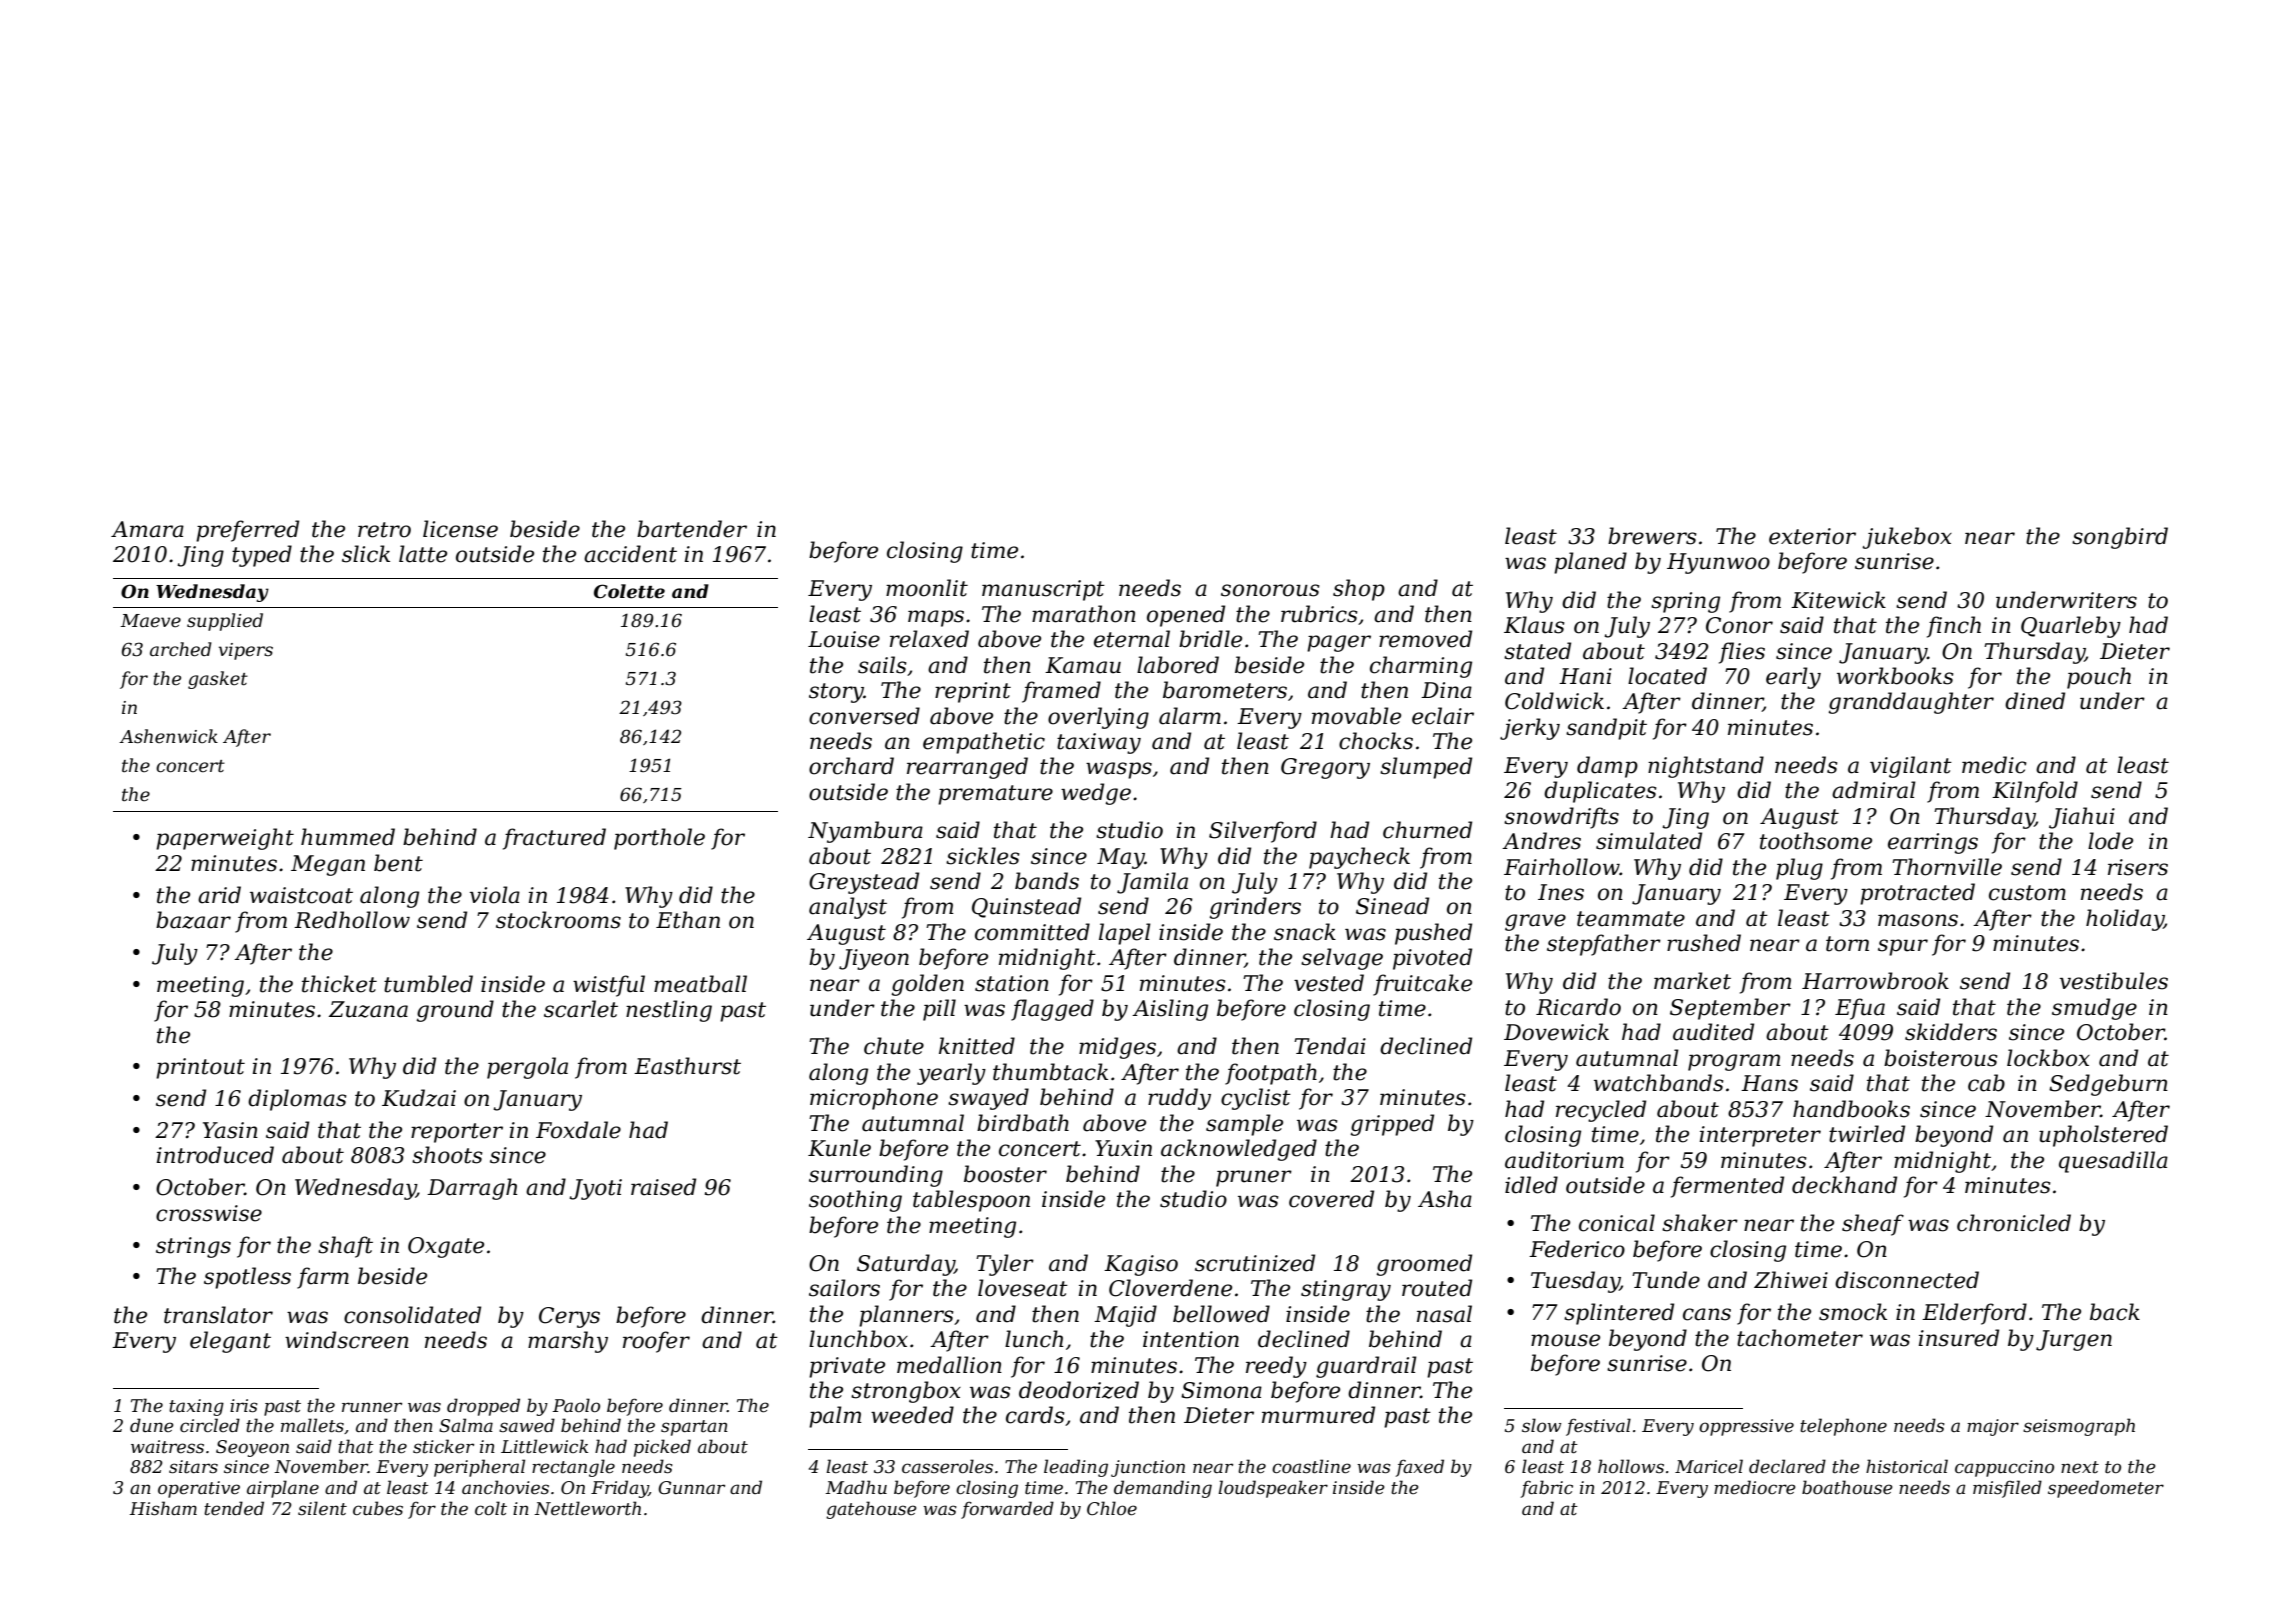 Image resolution: width=2282 pixels, height=1614 pixels. What do you see at coordinates (2082, 818) in the screenshot?
I see `Jiahui` at bounding box center [2082, 818].
